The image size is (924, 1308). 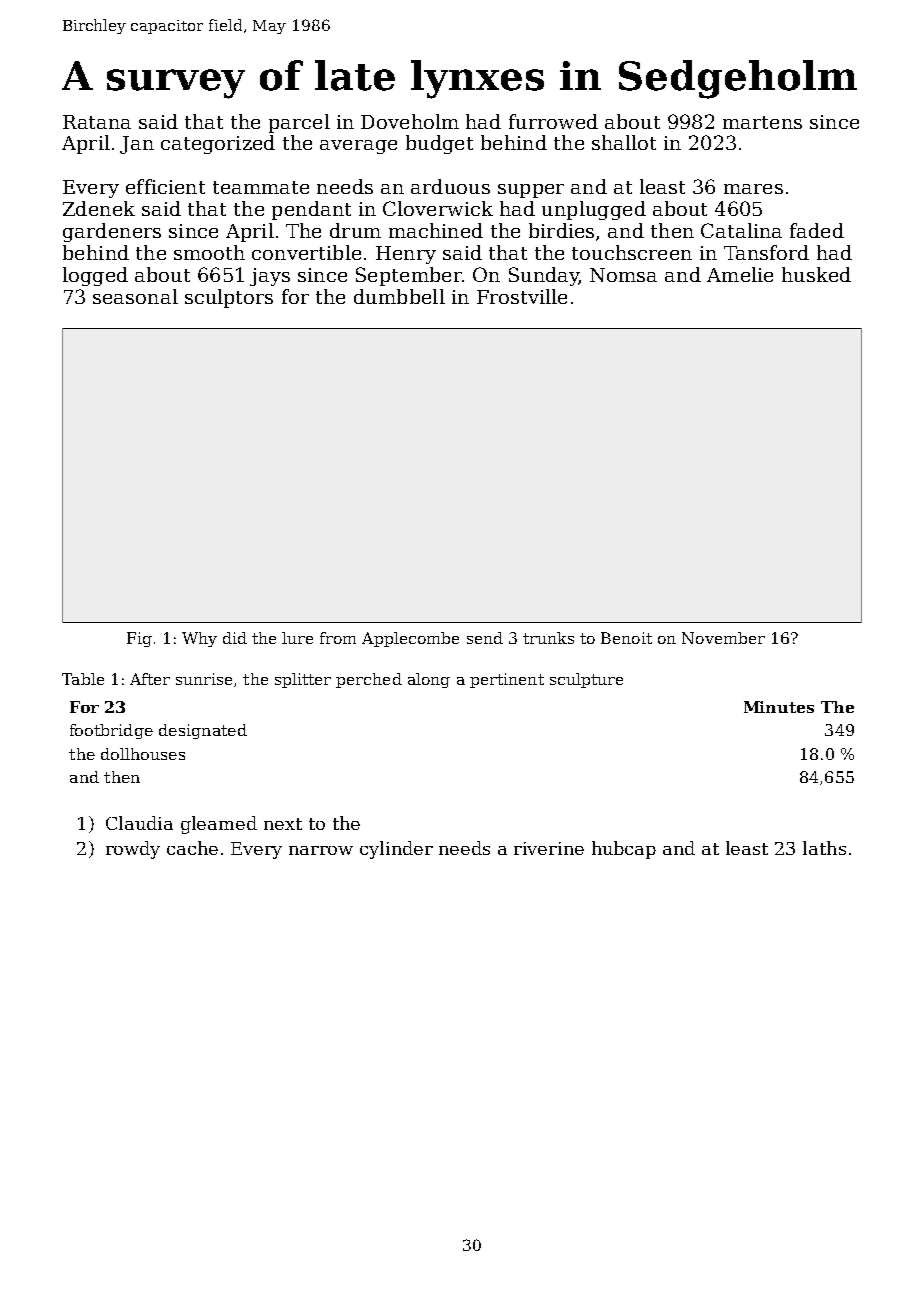 What do you see at coordinates (723, 638) in the screenshot?
I see `November` at bounding box center [723, 638].
